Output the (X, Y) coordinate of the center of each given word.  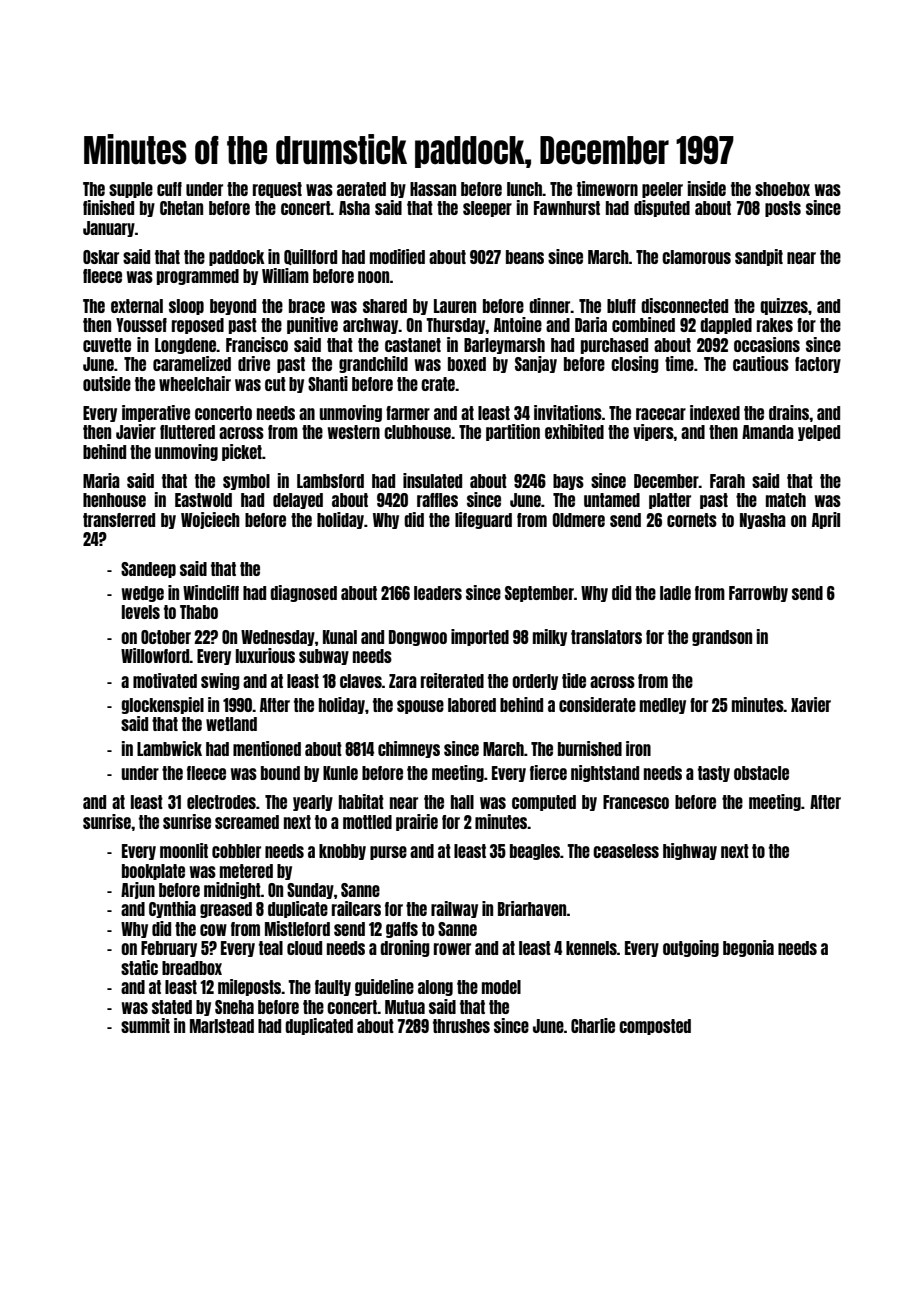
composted (655, 1027)
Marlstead (222, 1026)
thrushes (461, 1026)
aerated (361, 189)
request (277, 190)
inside (707, 188)
